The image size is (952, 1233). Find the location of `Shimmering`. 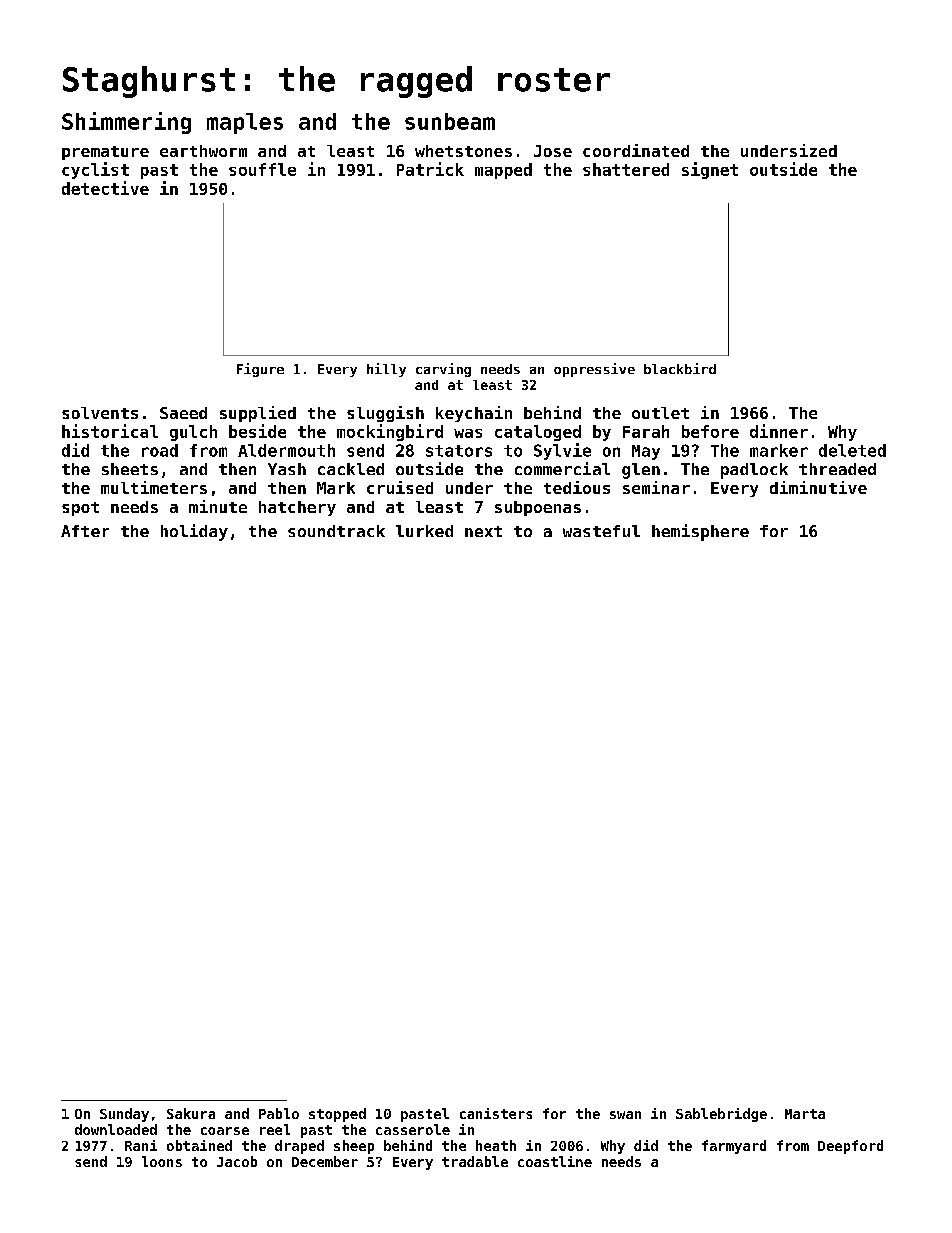

Shimmering is located at coordinates (126, 123).
